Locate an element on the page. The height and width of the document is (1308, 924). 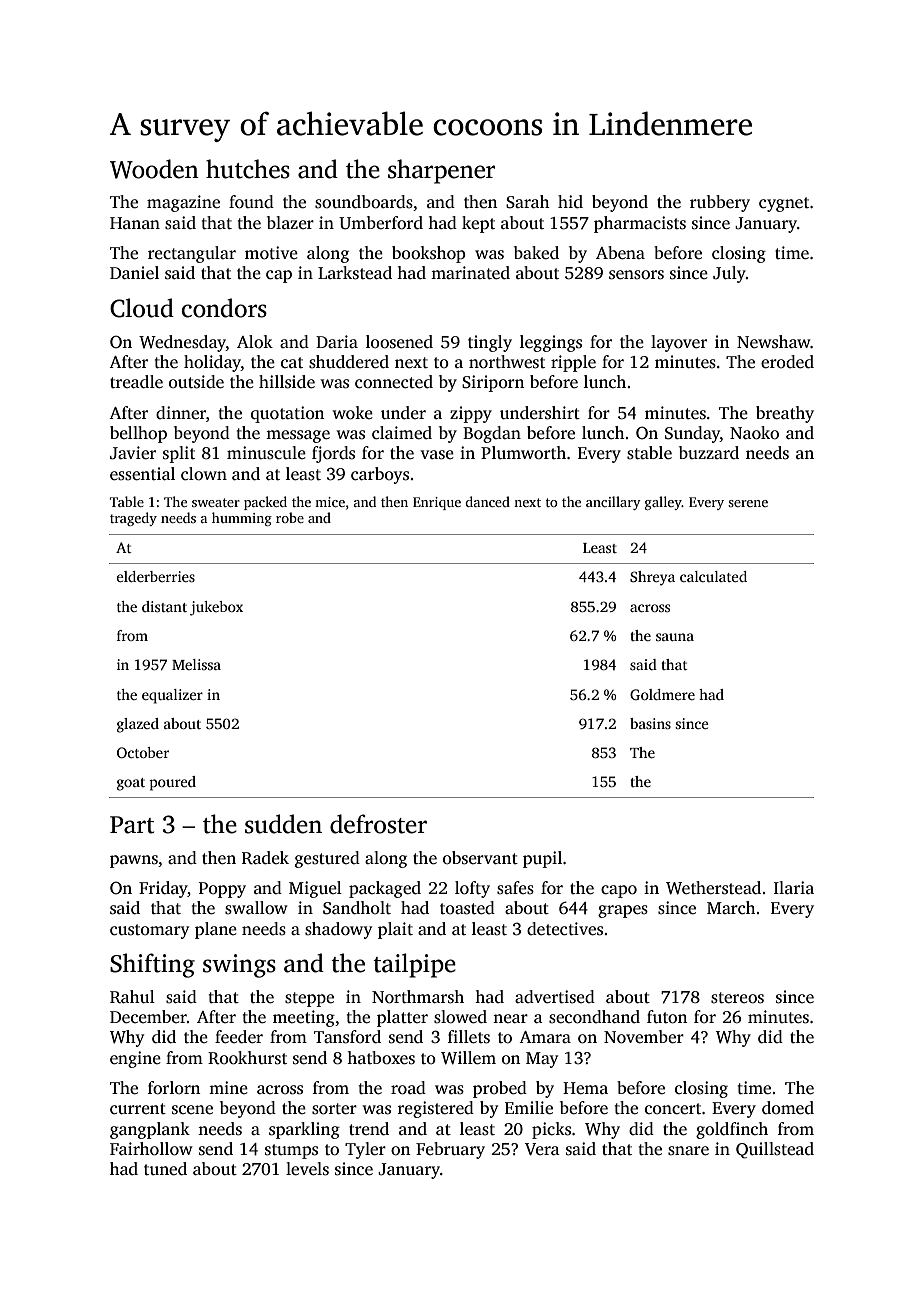
basins is located at coordinates (650, 723).
